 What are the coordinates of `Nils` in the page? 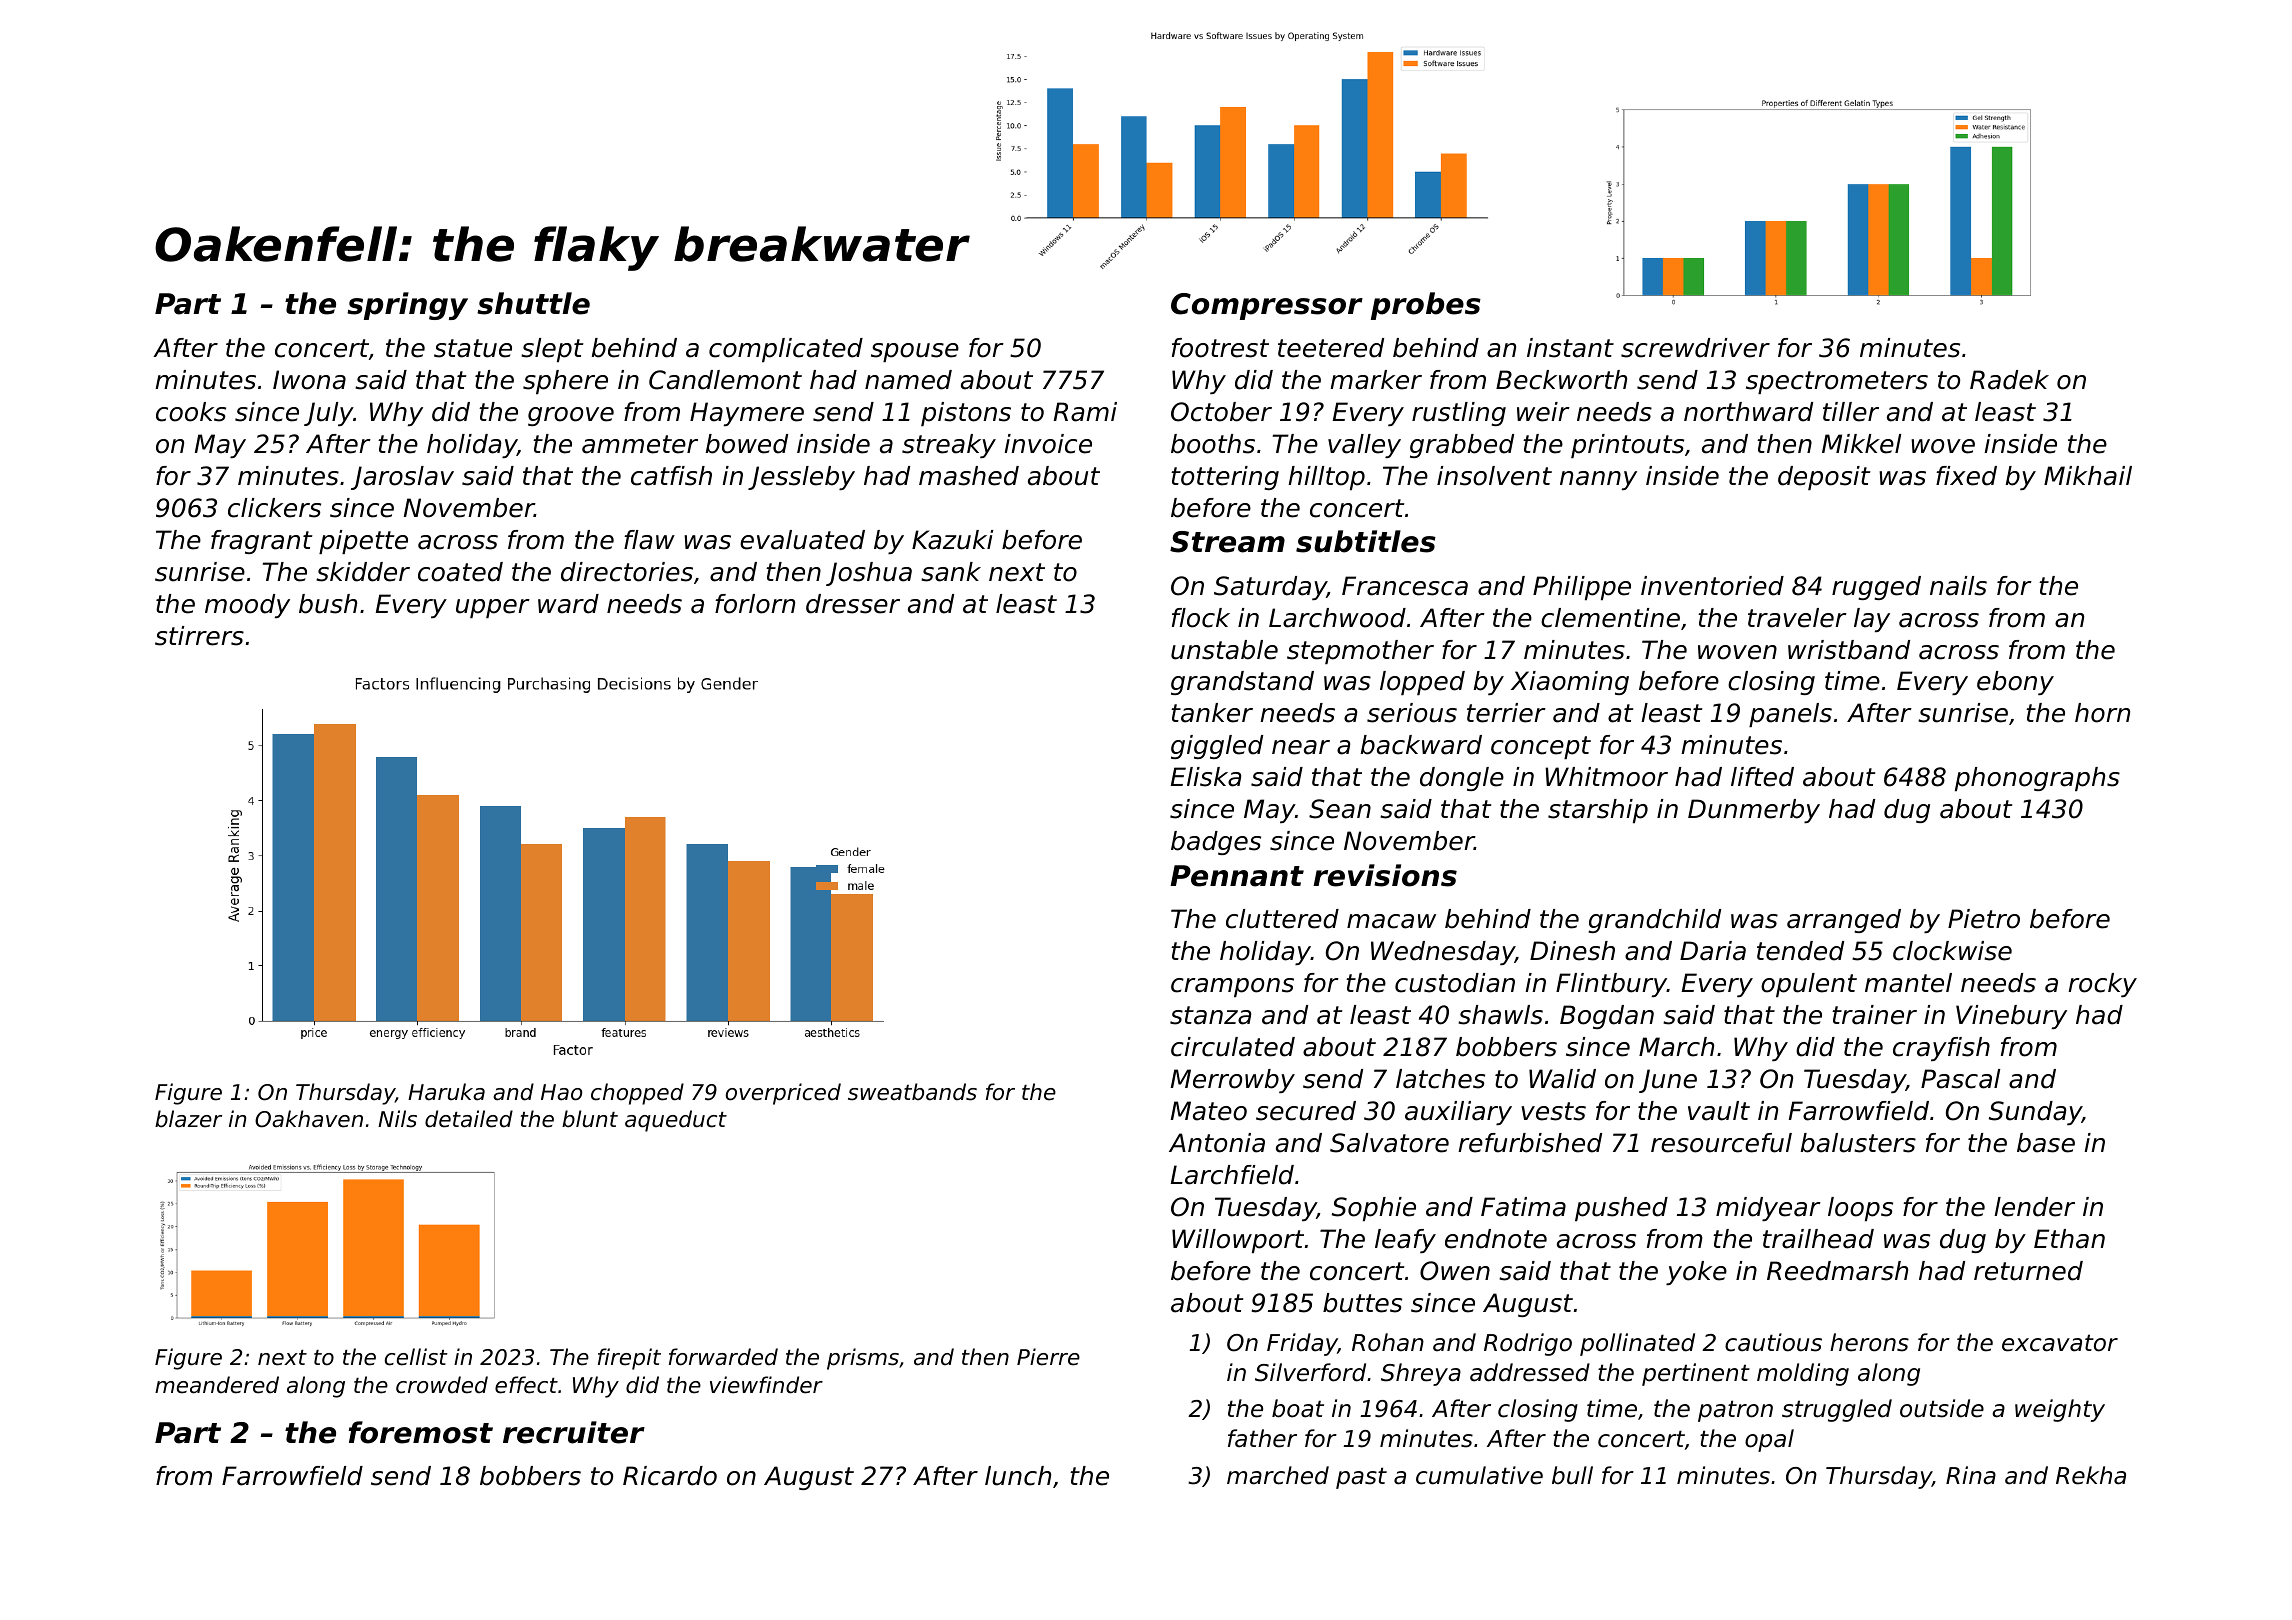 It's located at (397, 1119).
